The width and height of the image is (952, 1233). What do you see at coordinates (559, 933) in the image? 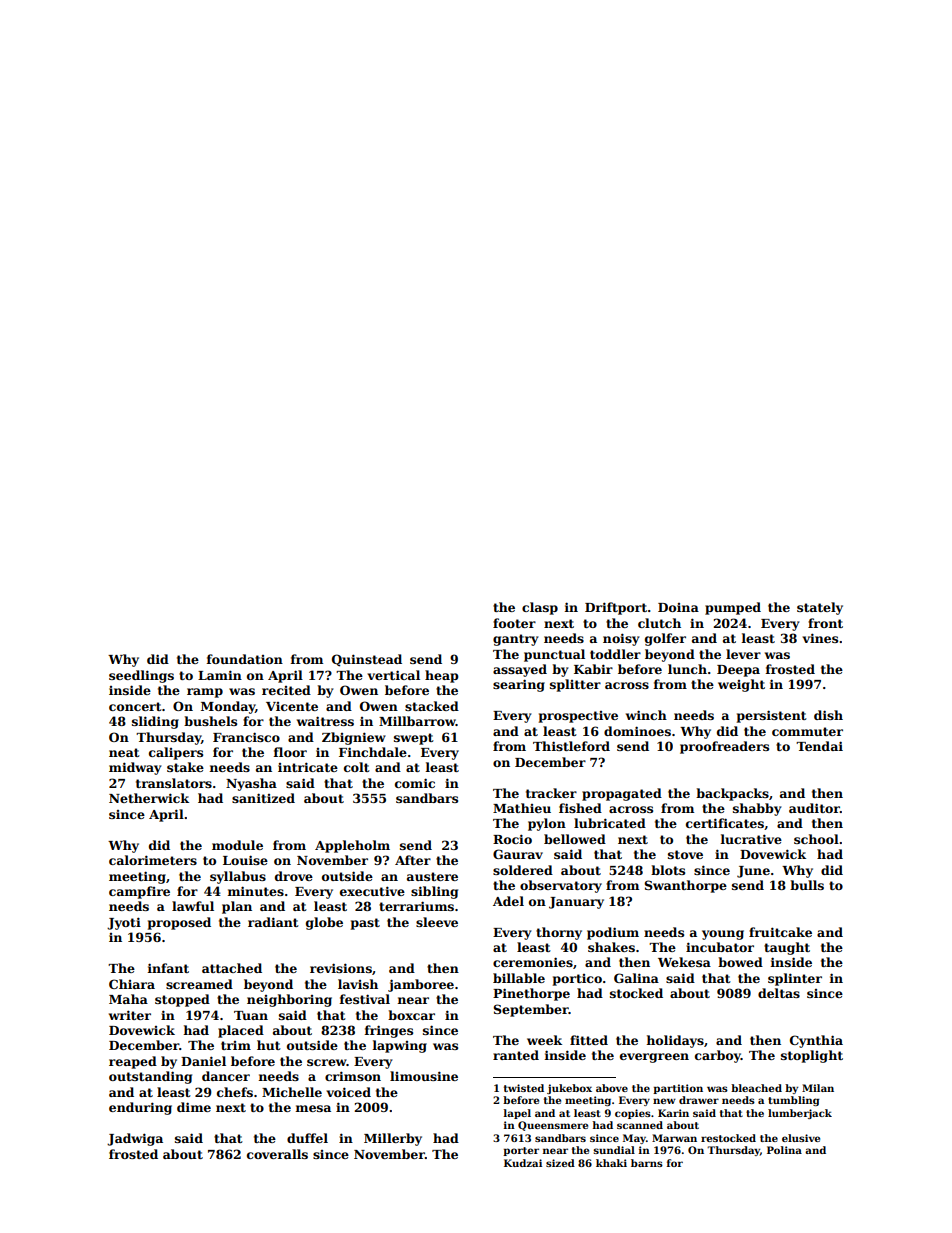
I see `thorny` at bounding box center [559, 933].
